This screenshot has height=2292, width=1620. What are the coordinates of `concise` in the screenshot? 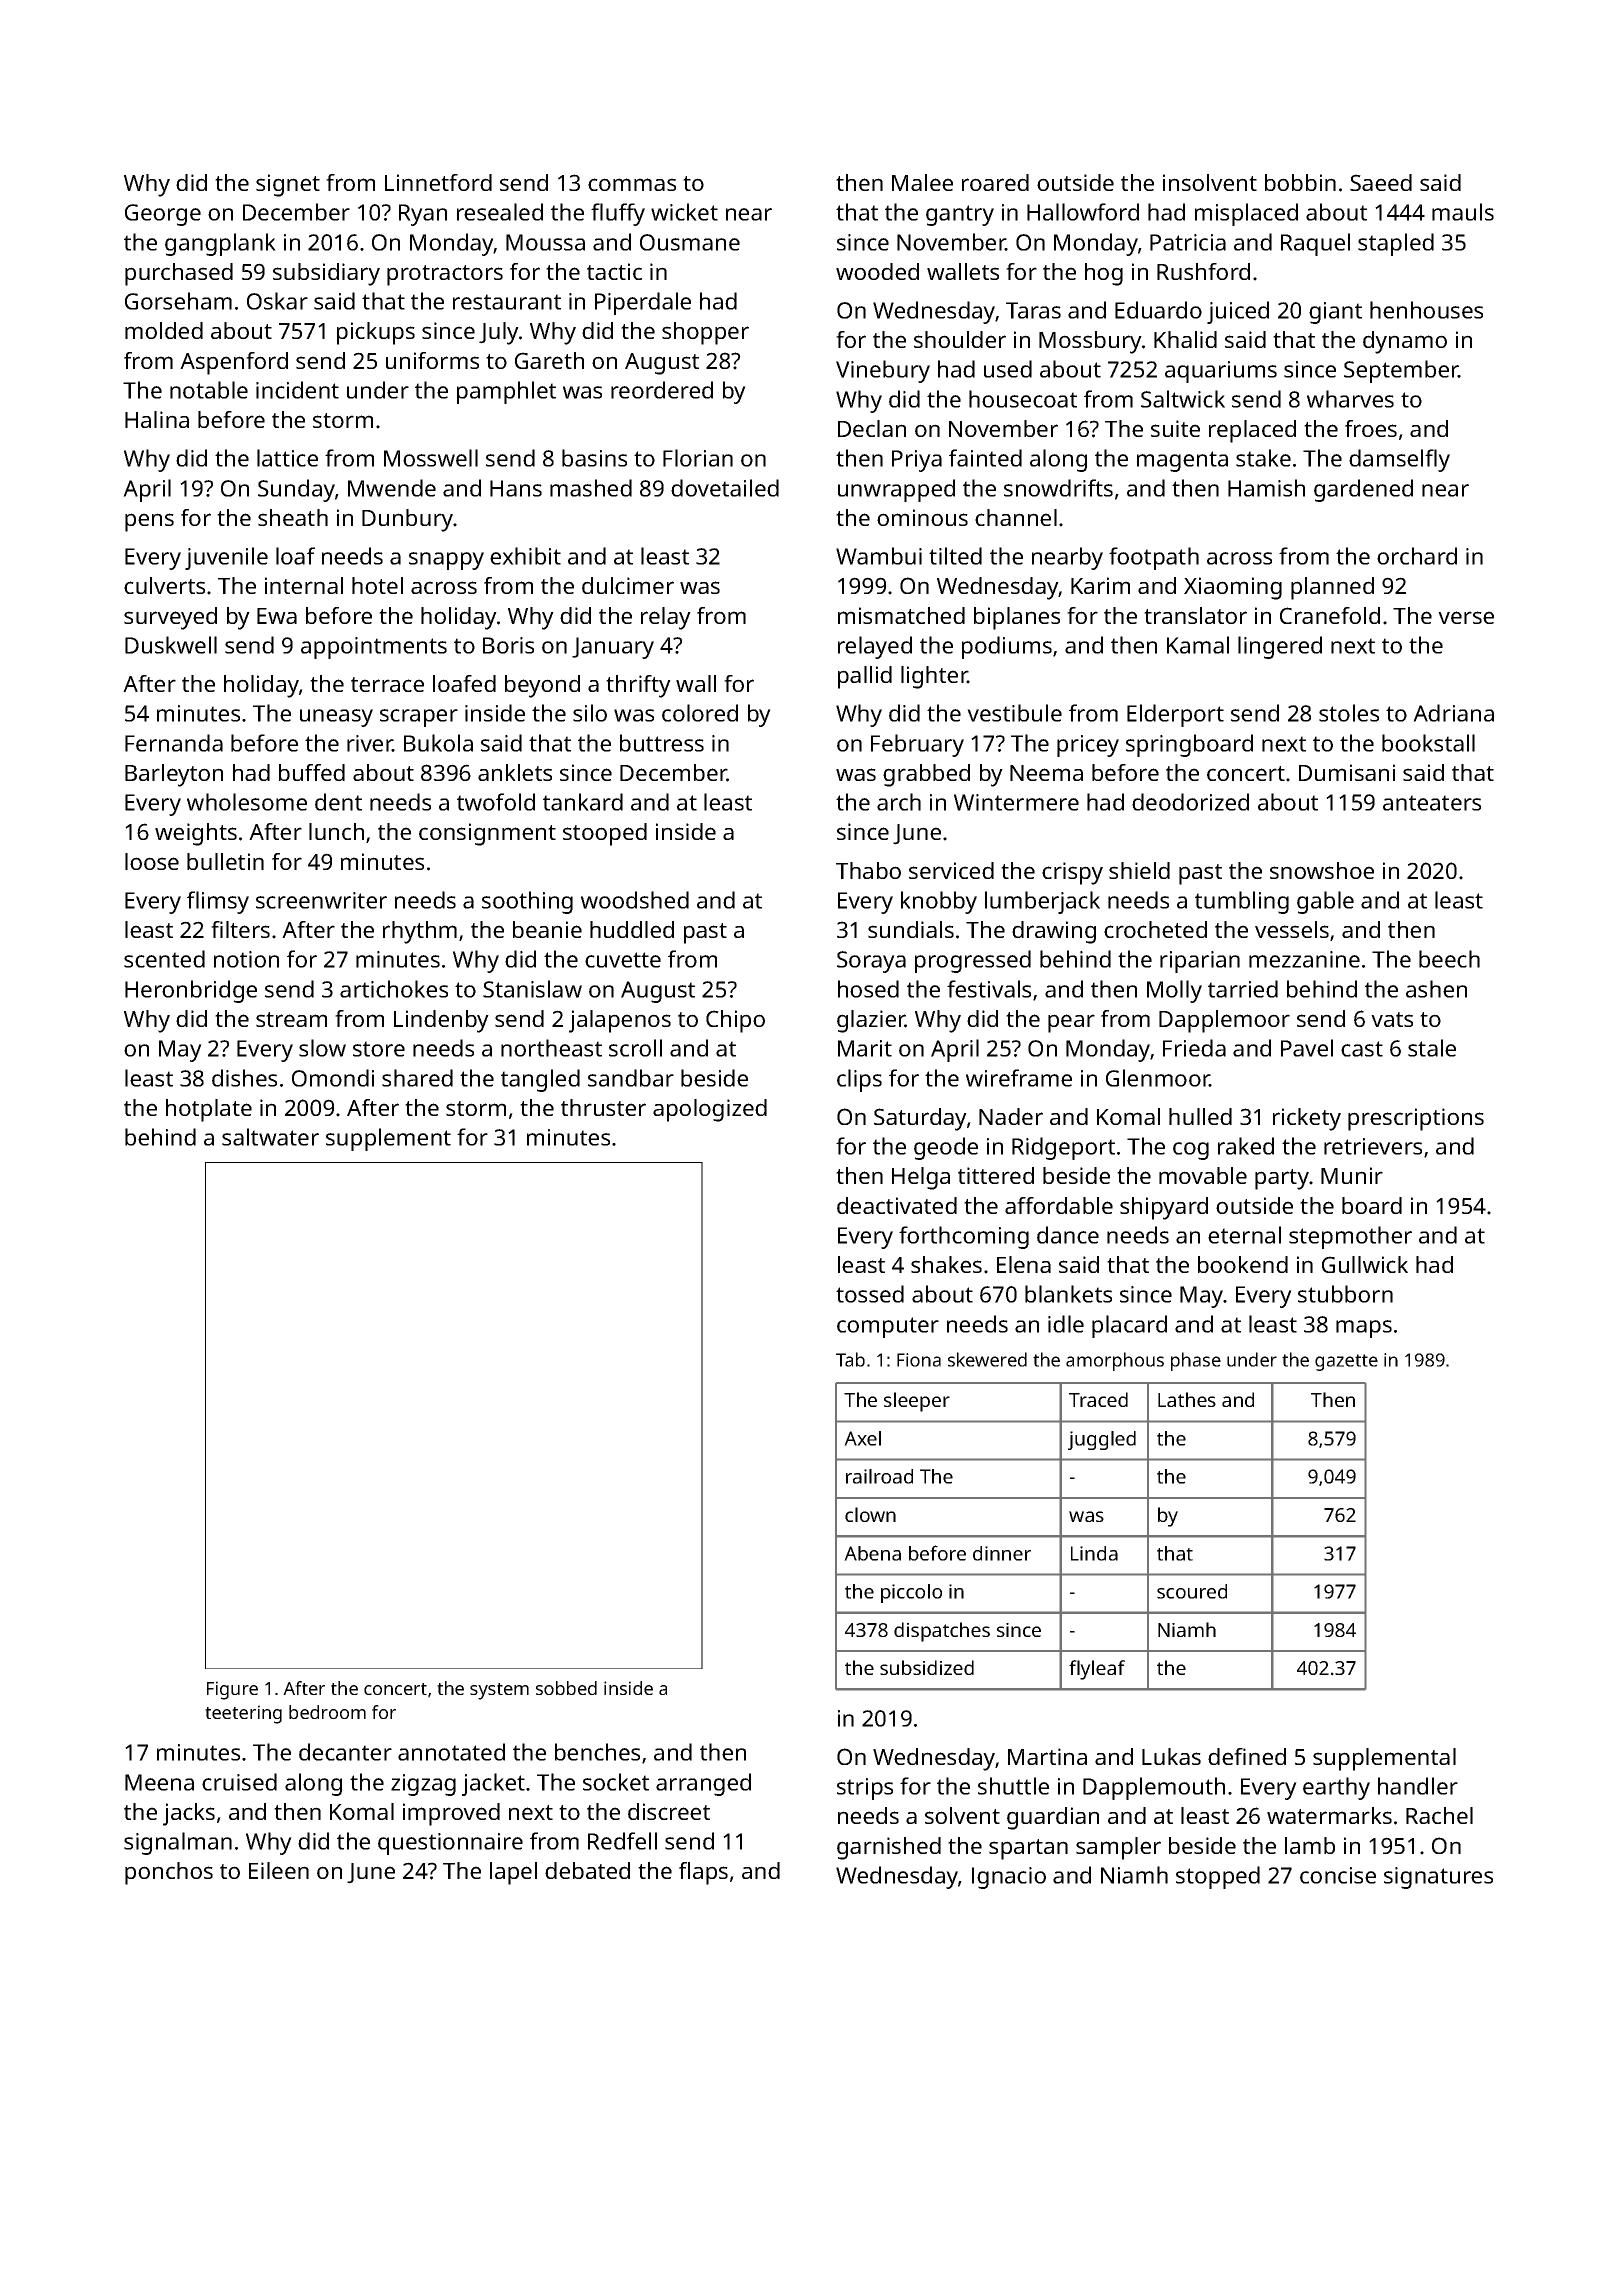 It's located at (1338, 1875).
